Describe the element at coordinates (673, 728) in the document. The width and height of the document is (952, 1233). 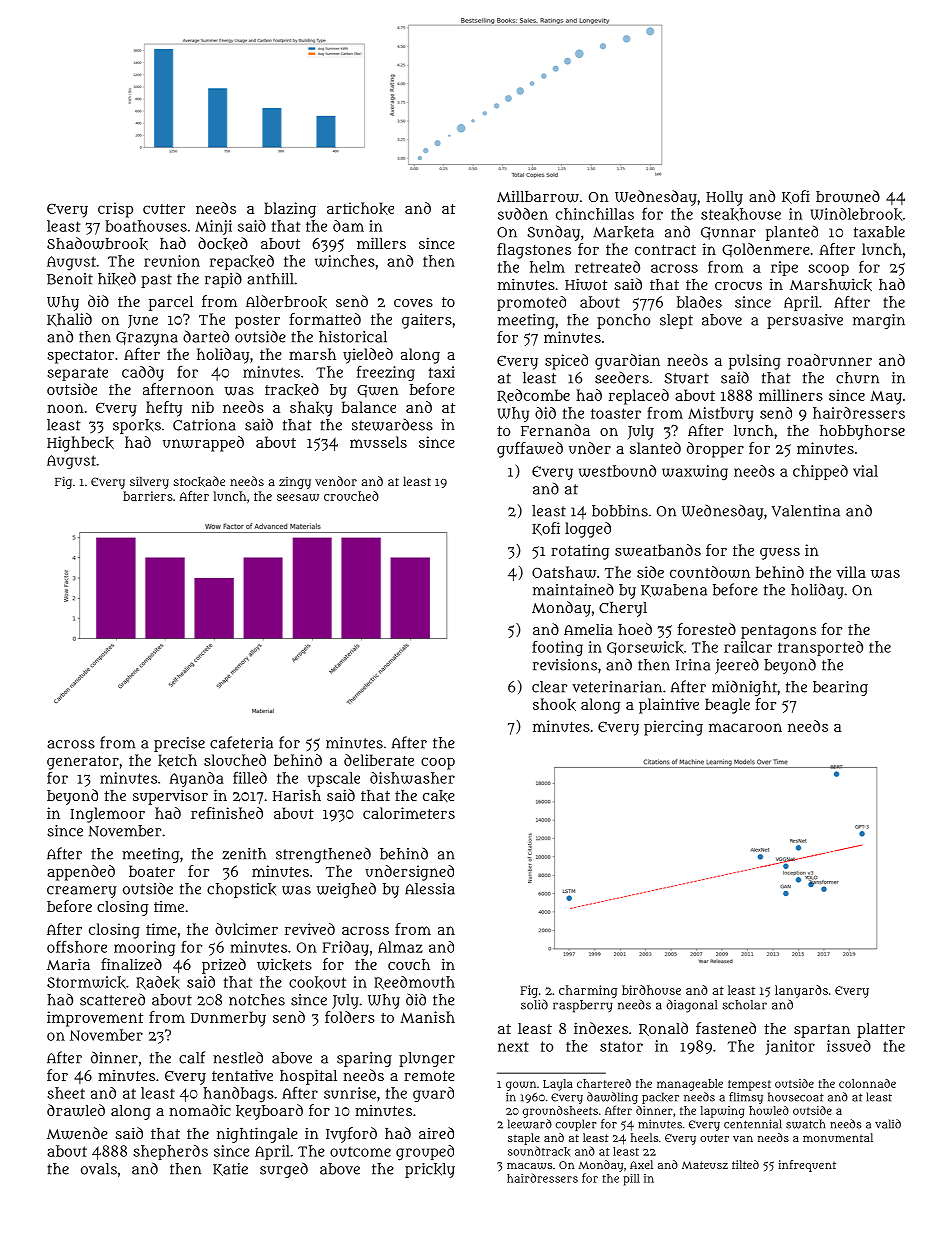
I see `piercing` at that location.
